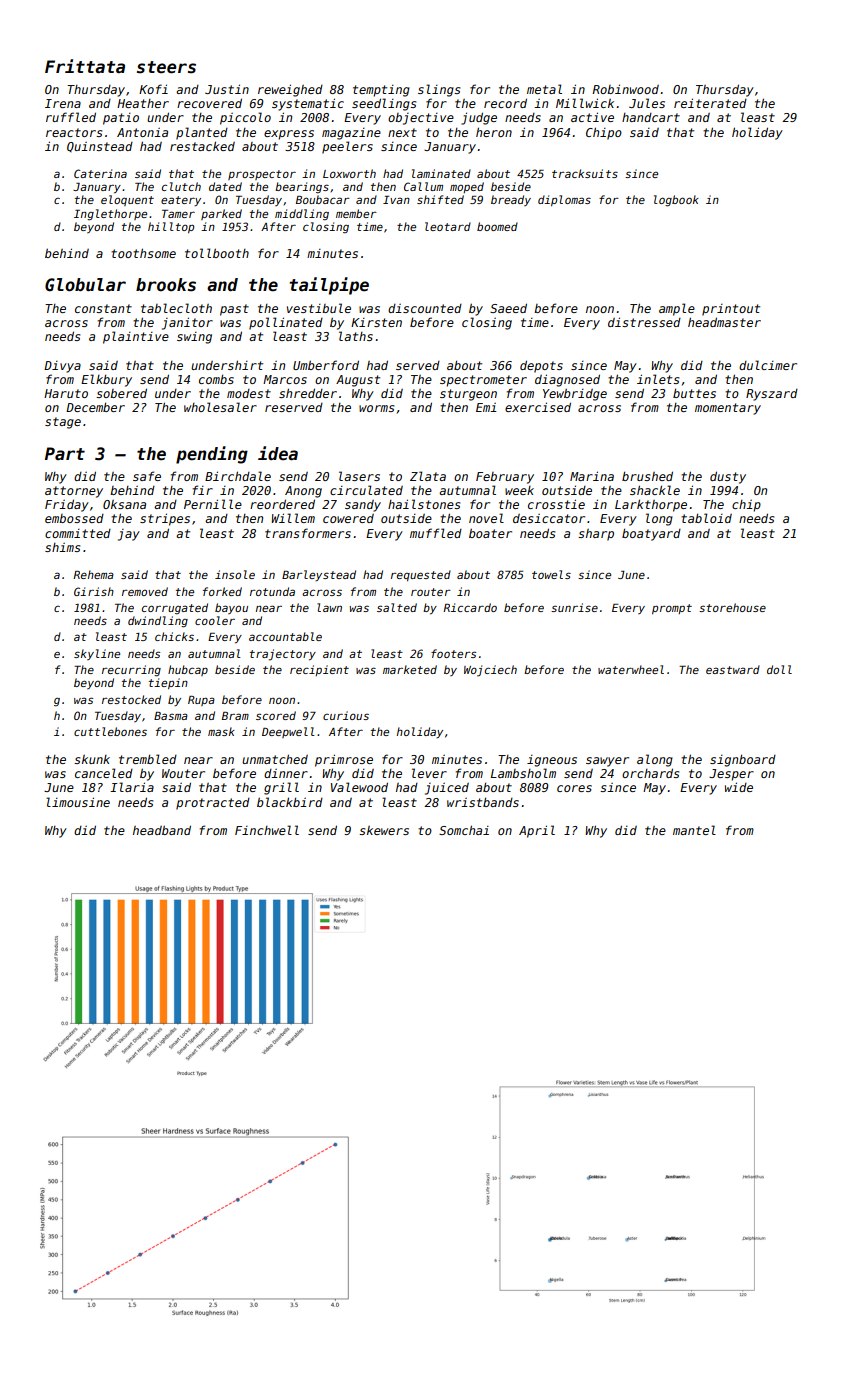  Describe the element at coordinates (381, 91) in the screenshot. I see `tempting` at that location.
